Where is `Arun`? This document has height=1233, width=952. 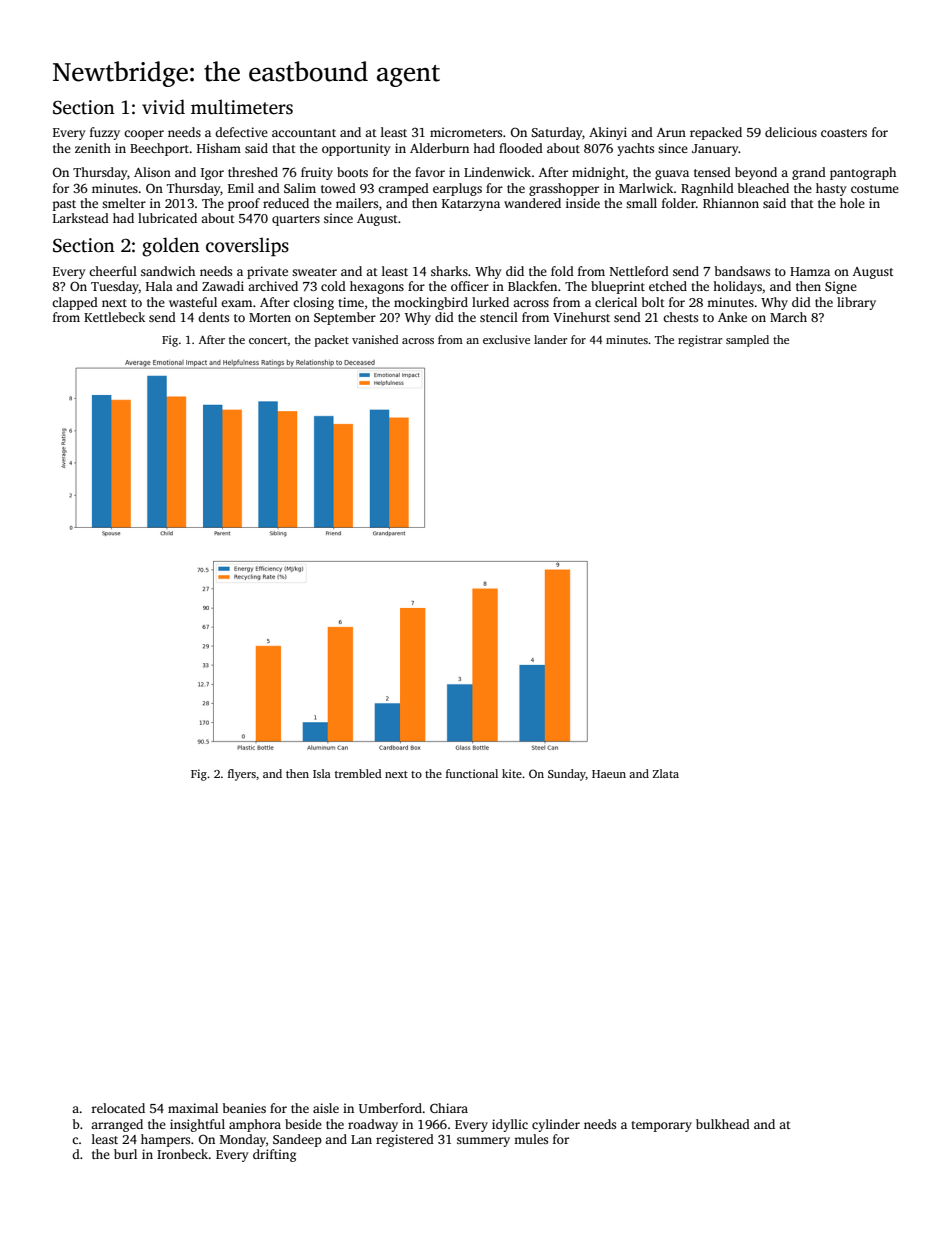 Arun is located at coordinates (671, 132).
